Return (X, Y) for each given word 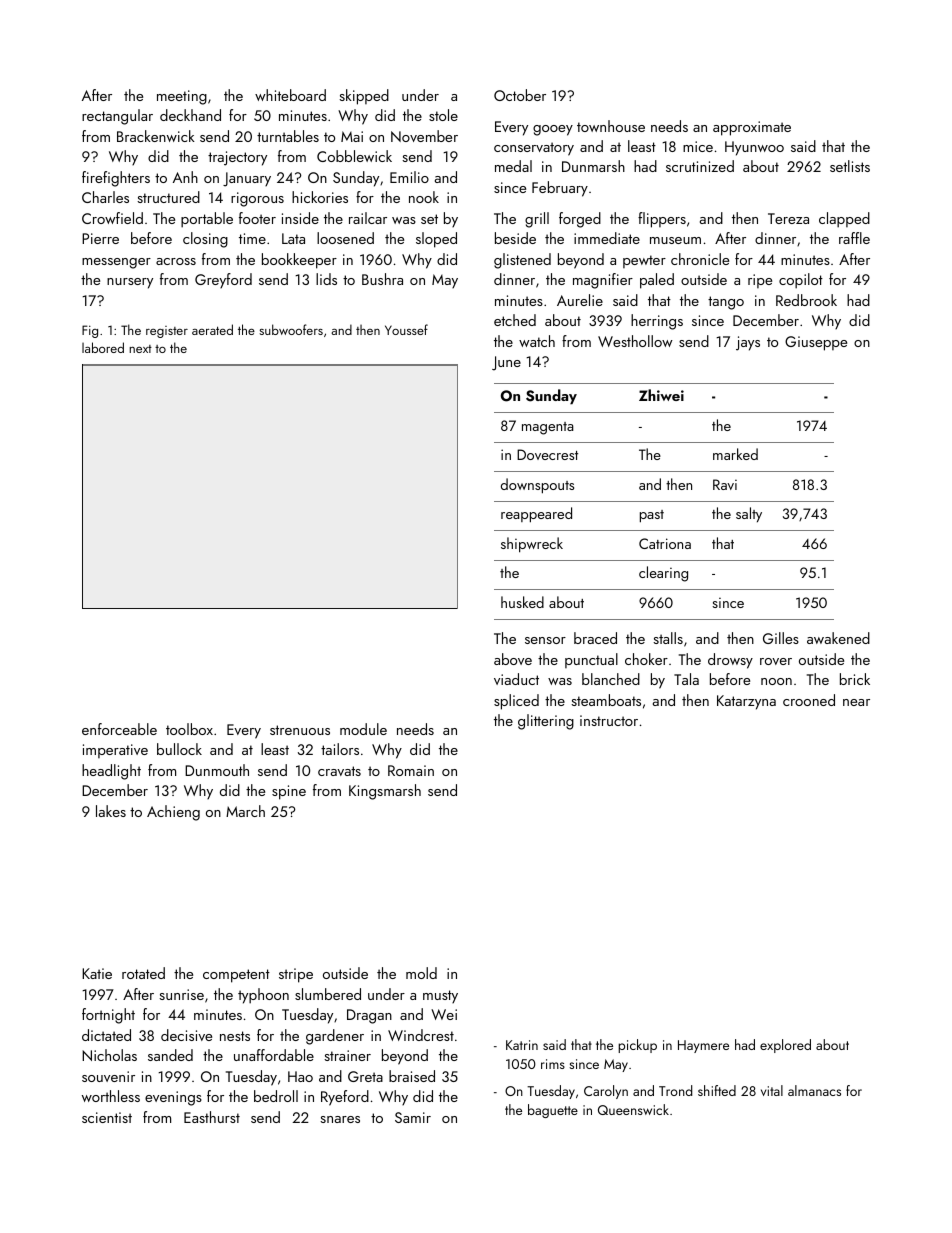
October (520, 95)
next (140, 349)
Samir (413, 1117)
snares (340, 1119)
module (363, 729)
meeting (182, 97)
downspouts (537, 486)
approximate (752, 128)
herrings (657, 322)
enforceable (119, 729)
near (856, 702)
